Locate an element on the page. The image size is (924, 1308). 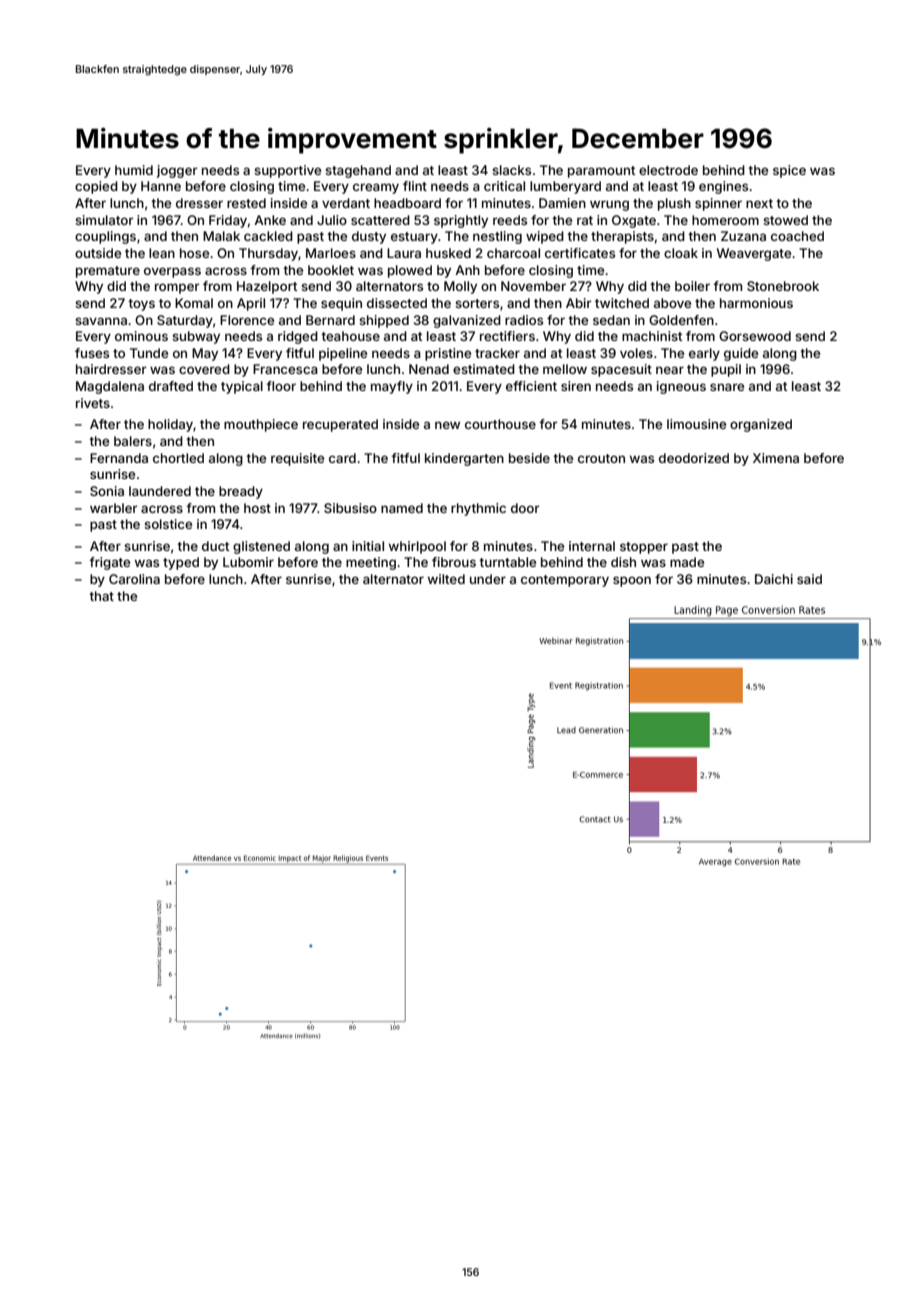
courthouse is located at coordinates (500, 424).
